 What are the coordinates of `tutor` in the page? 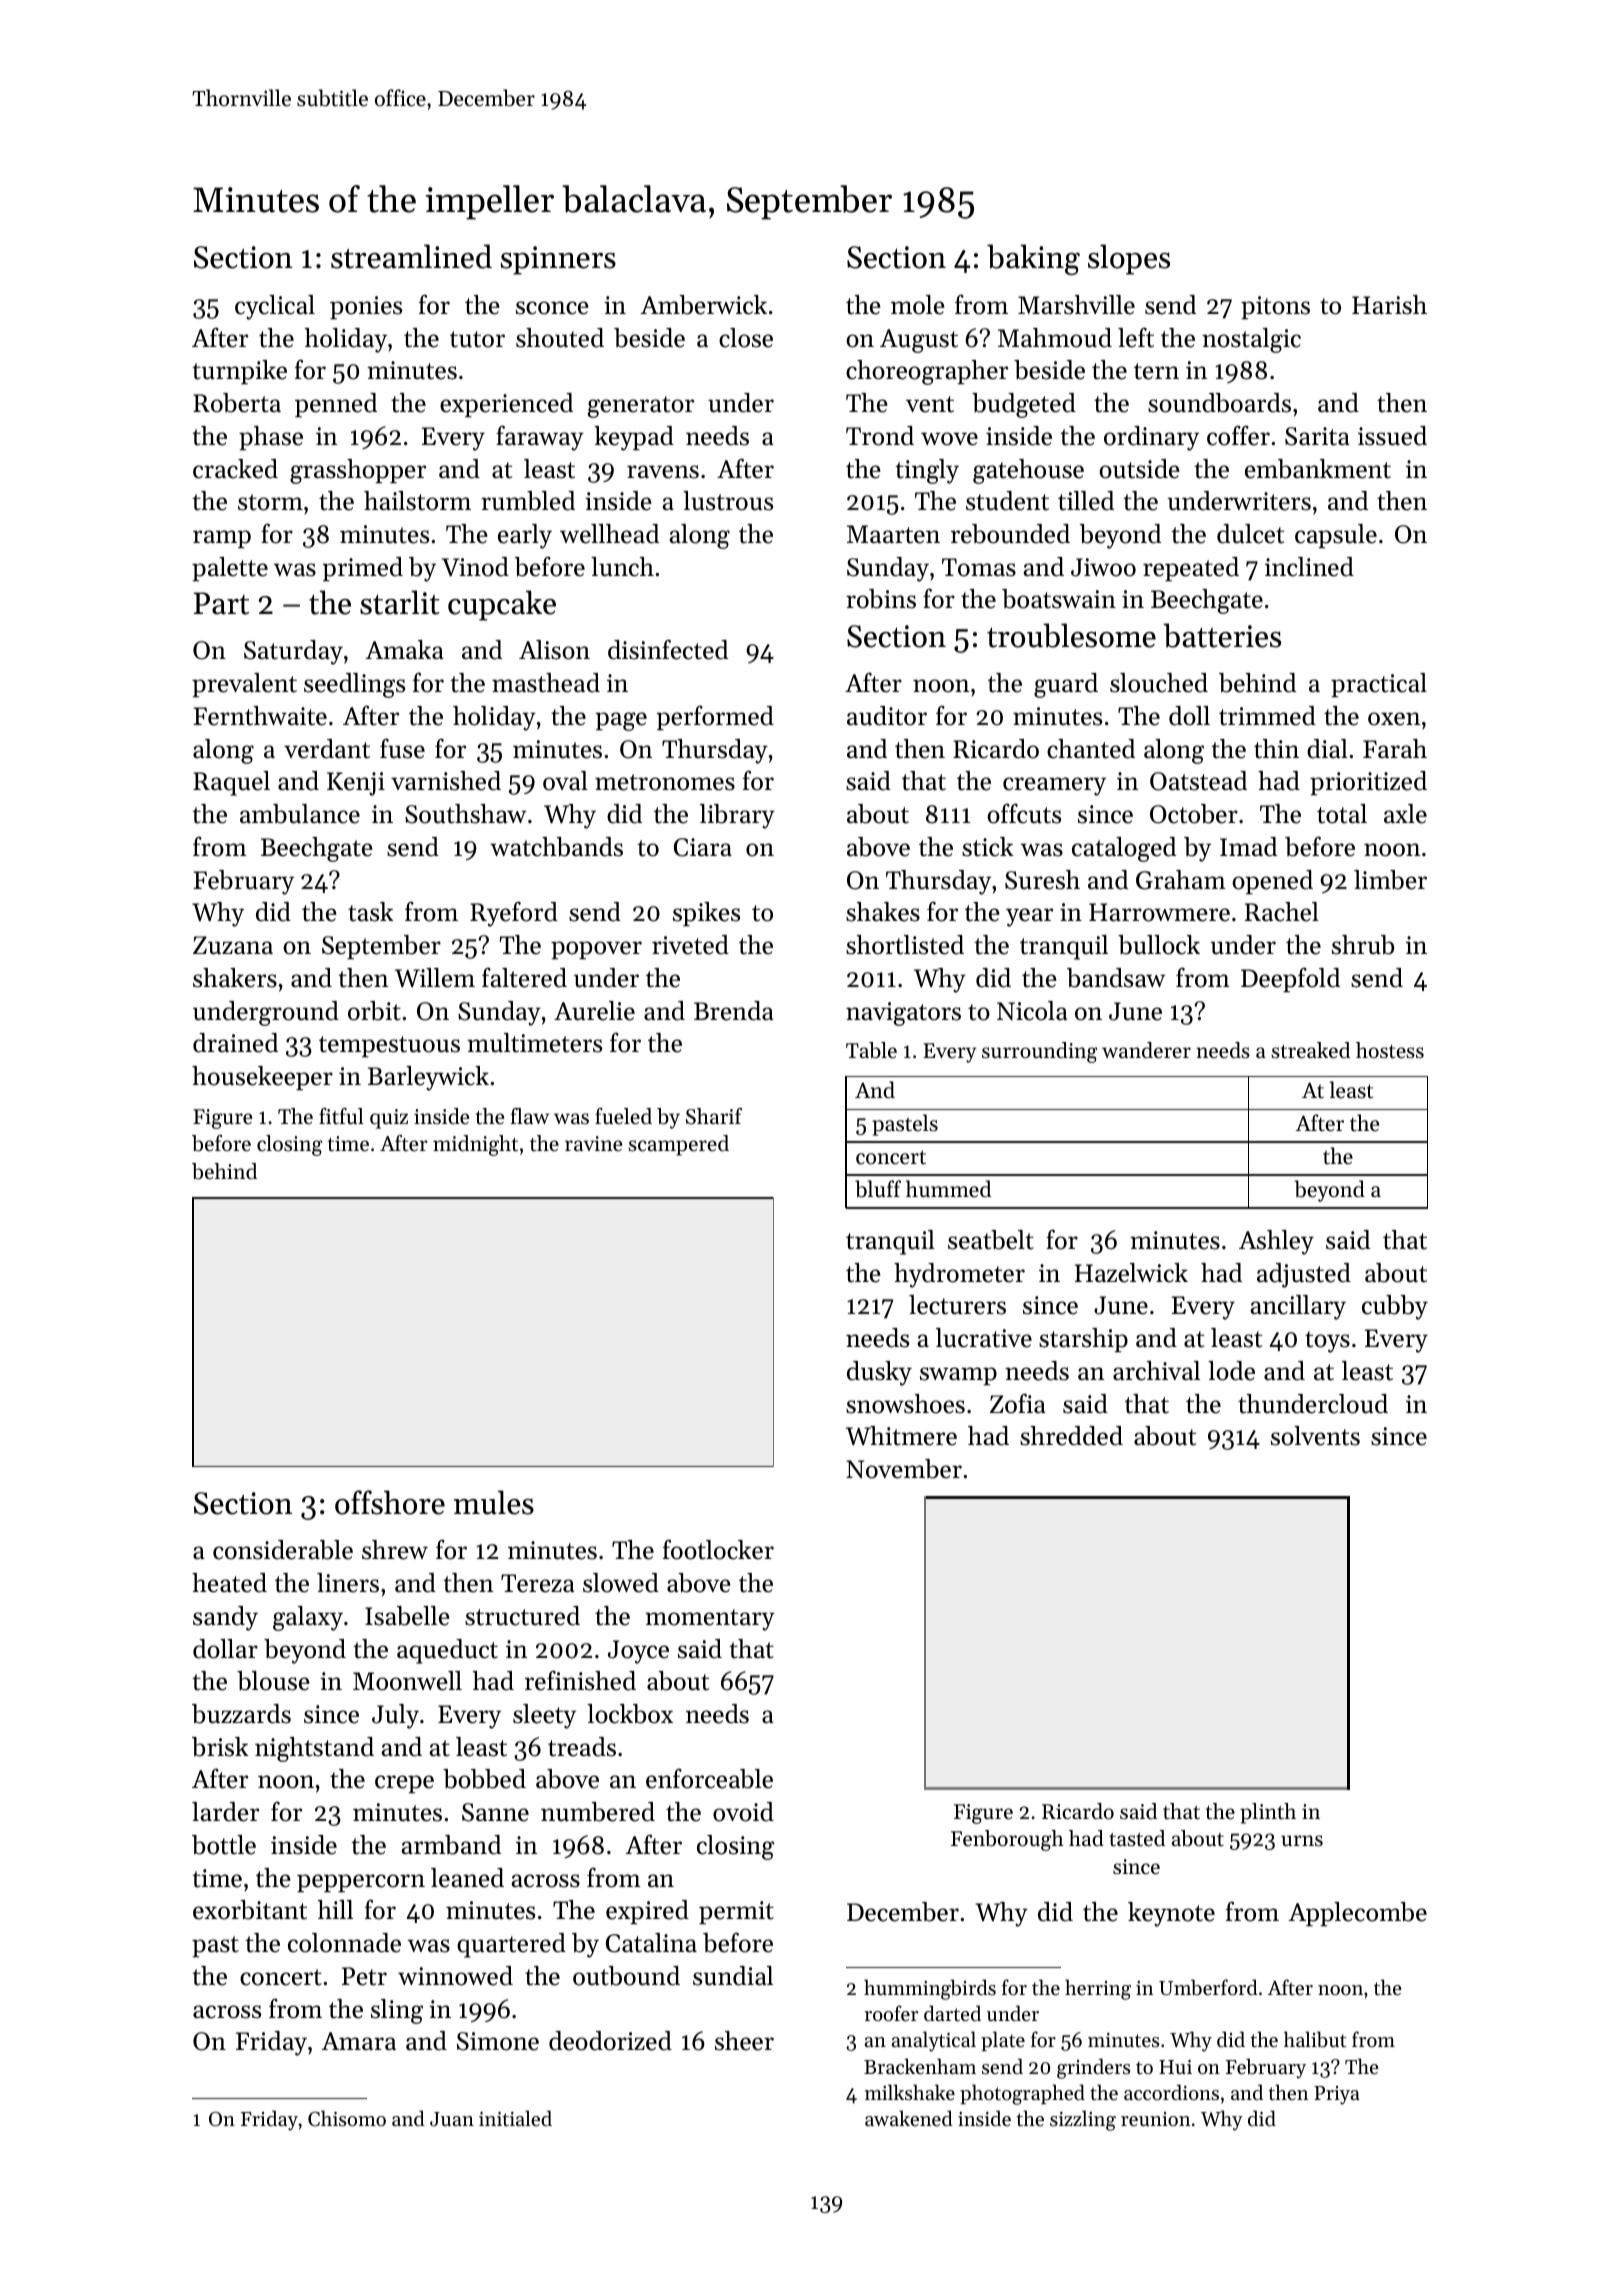 It's located at (477, 339).
